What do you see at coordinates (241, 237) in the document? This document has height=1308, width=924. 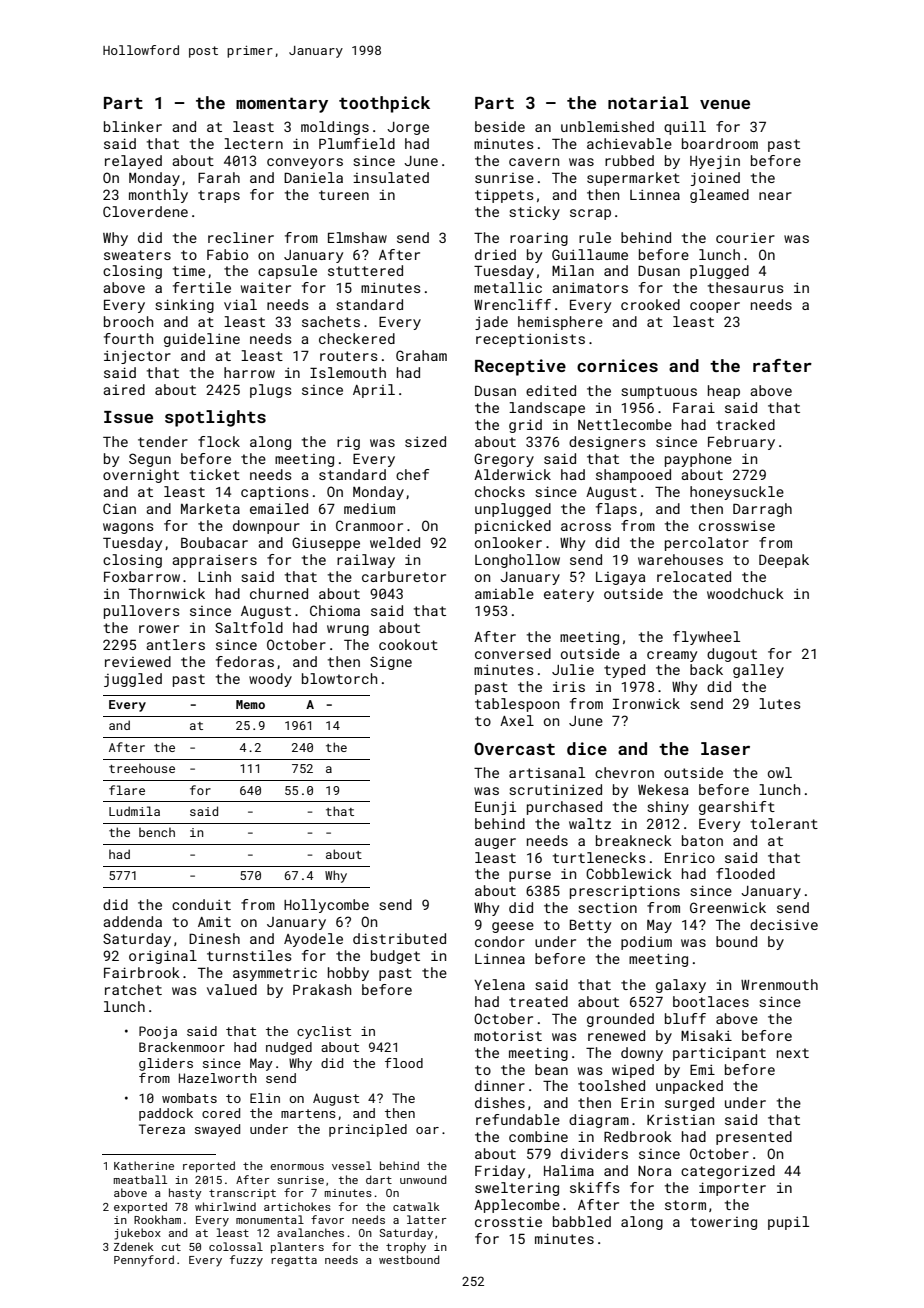 I see `recliner` at bounding box center [241, 237].
